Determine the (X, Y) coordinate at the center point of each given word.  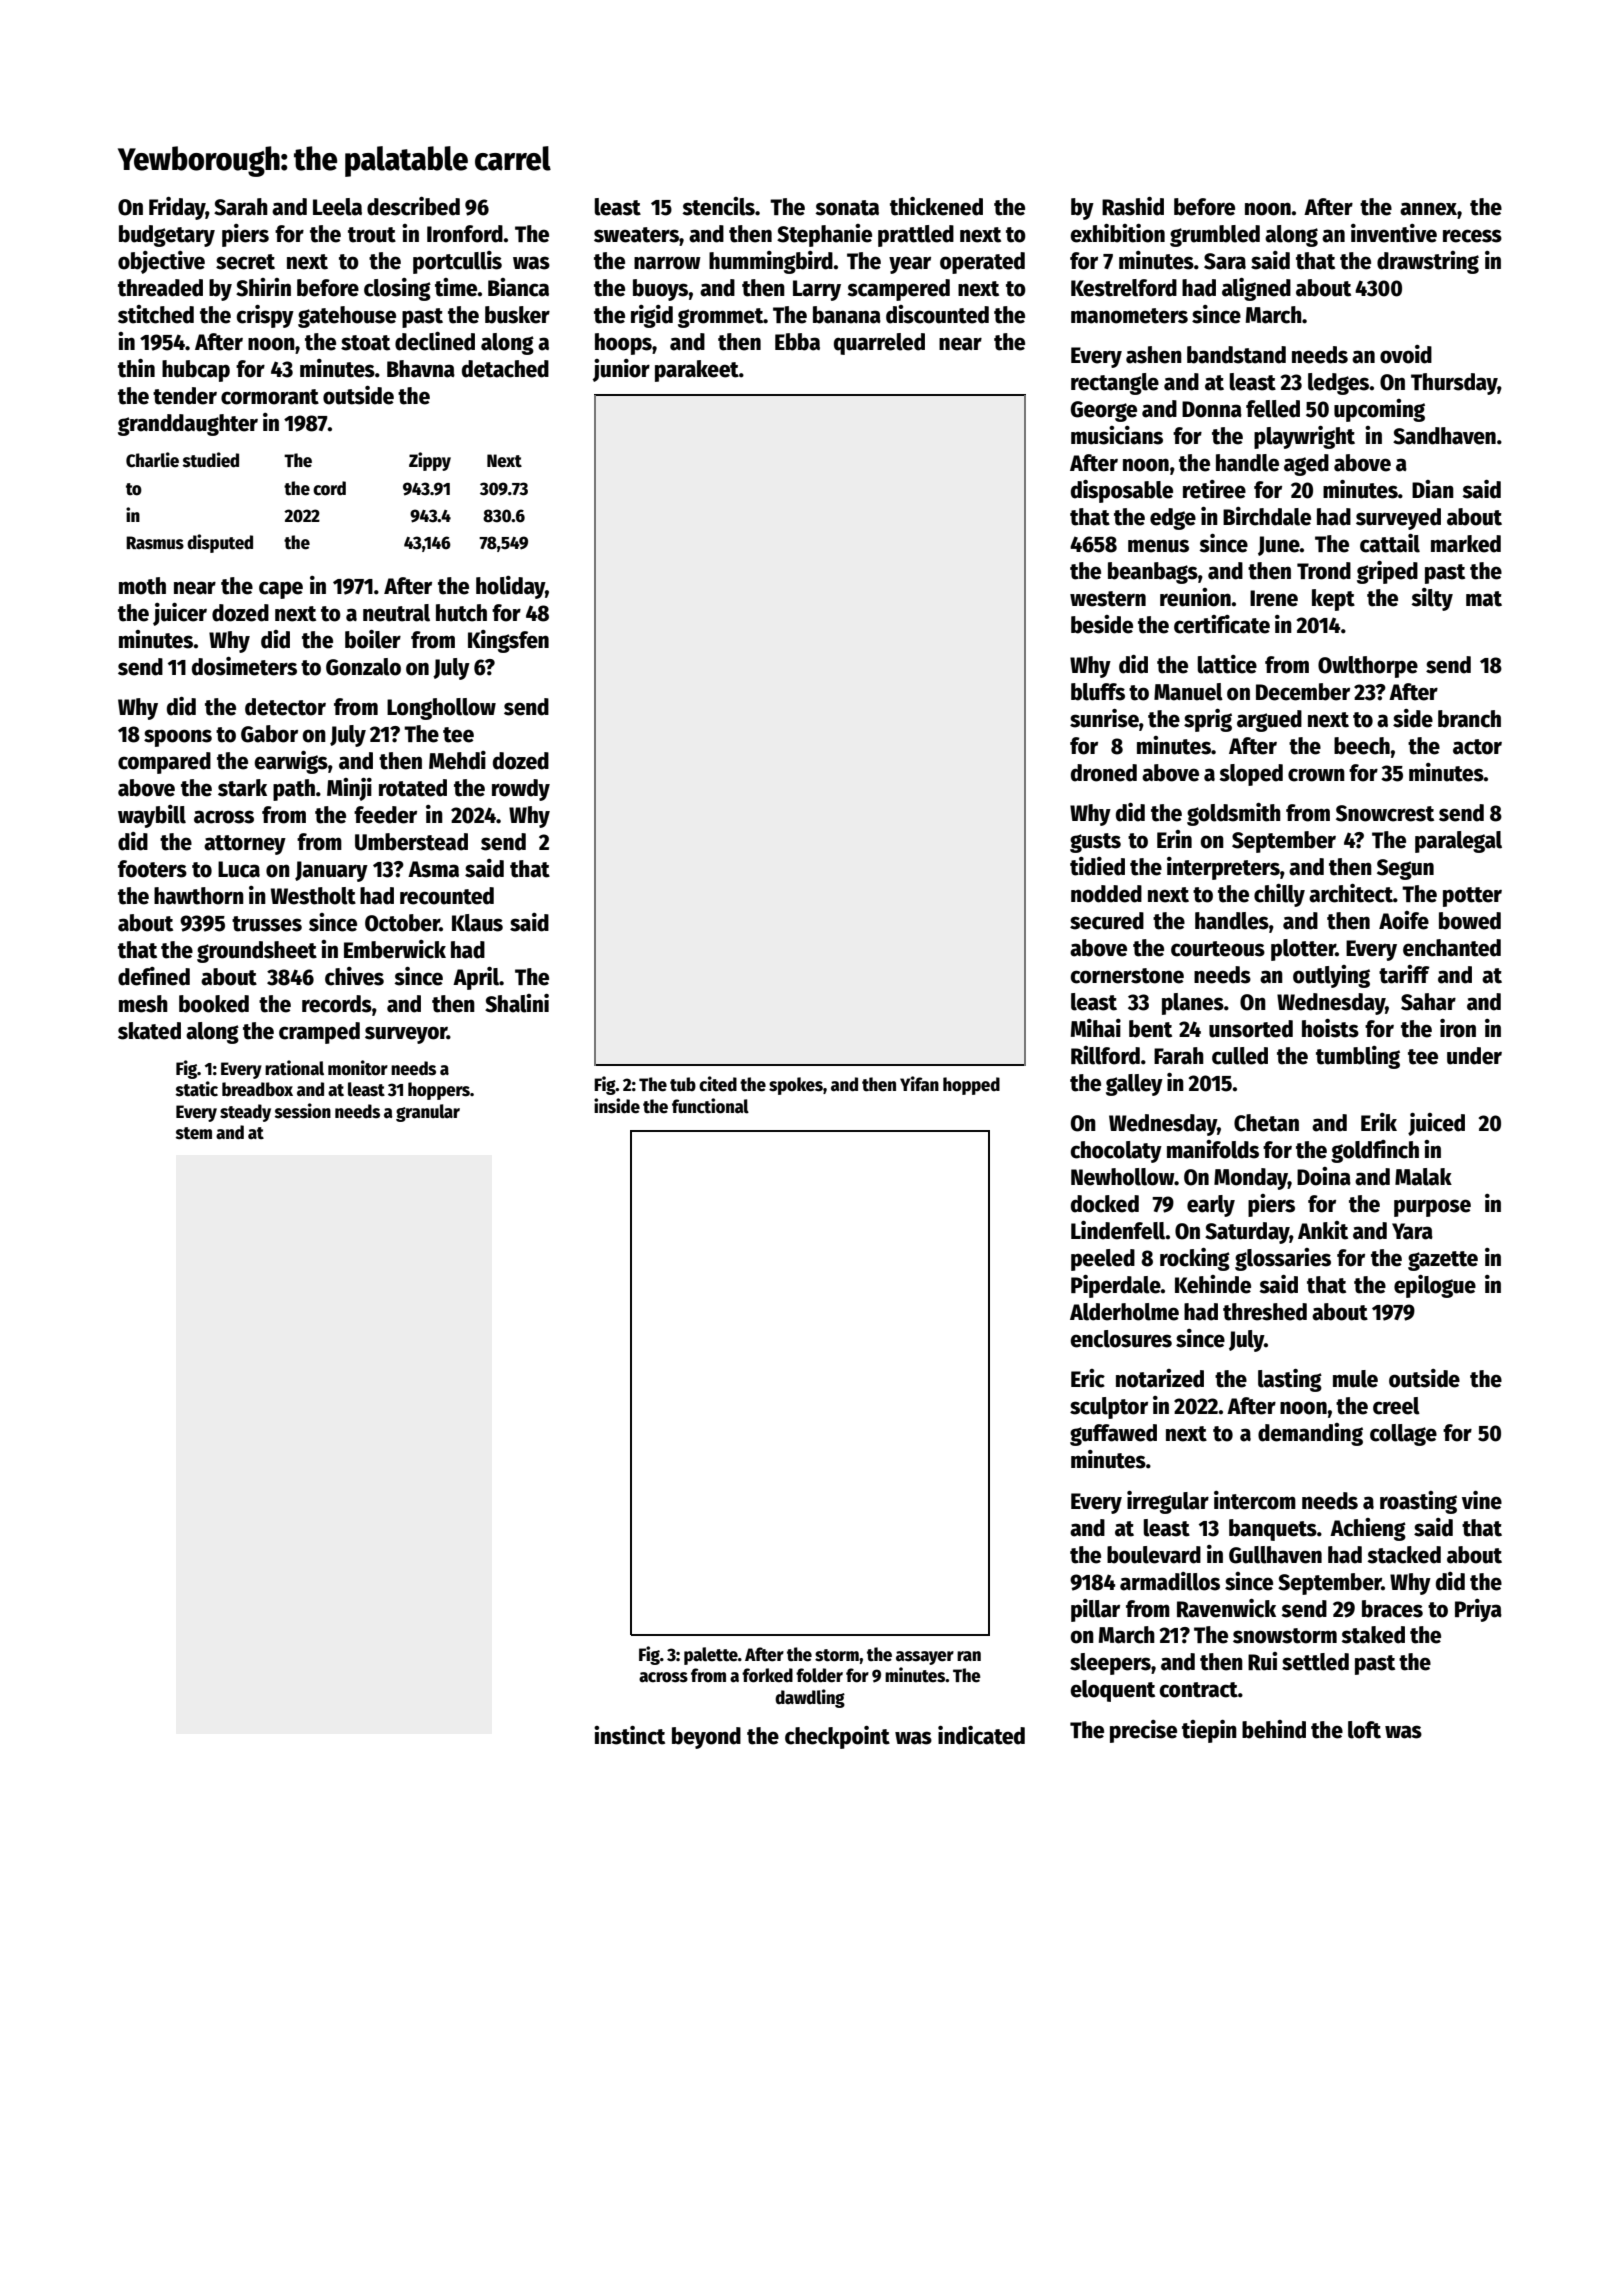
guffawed (1113, 1435)
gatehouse (347, 317)
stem (194, 1133)
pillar (1095, 1610)
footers (152, 869)
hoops (623, 344)
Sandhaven (1444, 436)
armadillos (1170, 1581)
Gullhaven (1275, 1555)
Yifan (919, 1084)
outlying (1331, 976)
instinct (629, 1735)
